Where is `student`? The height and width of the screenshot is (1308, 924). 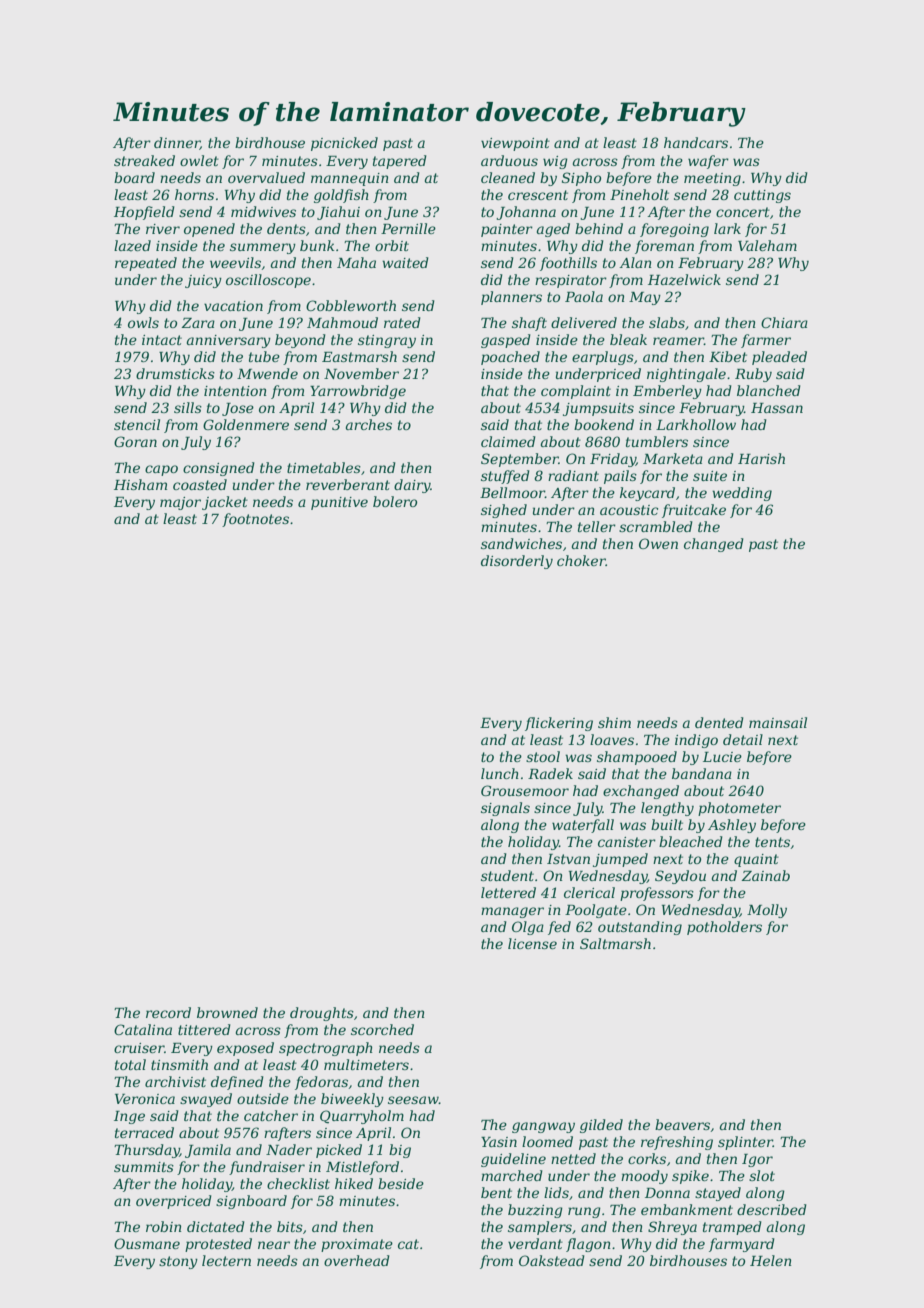 student is located at coordinates (507, 875).
